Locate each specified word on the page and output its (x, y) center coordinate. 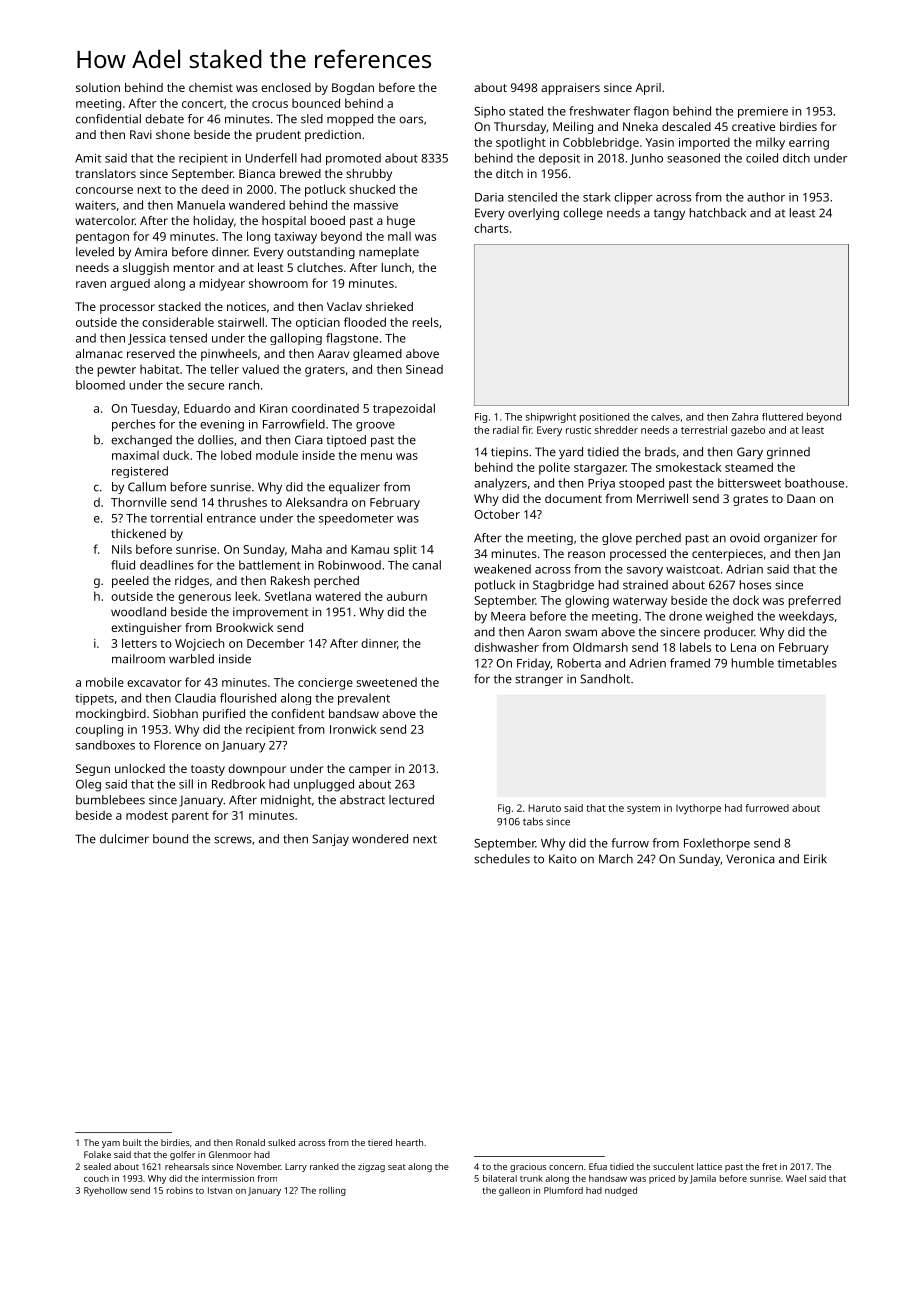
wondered (380, 839)
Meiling (573, 128)
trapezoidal (404, 409)
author (766, 197)
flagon (651, 112)
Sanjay (330, 840)
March (616, 859)
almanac (99, 353)
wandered (257, 205)
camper (370, 771)
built (132, 1142)
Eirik (815, 859)
